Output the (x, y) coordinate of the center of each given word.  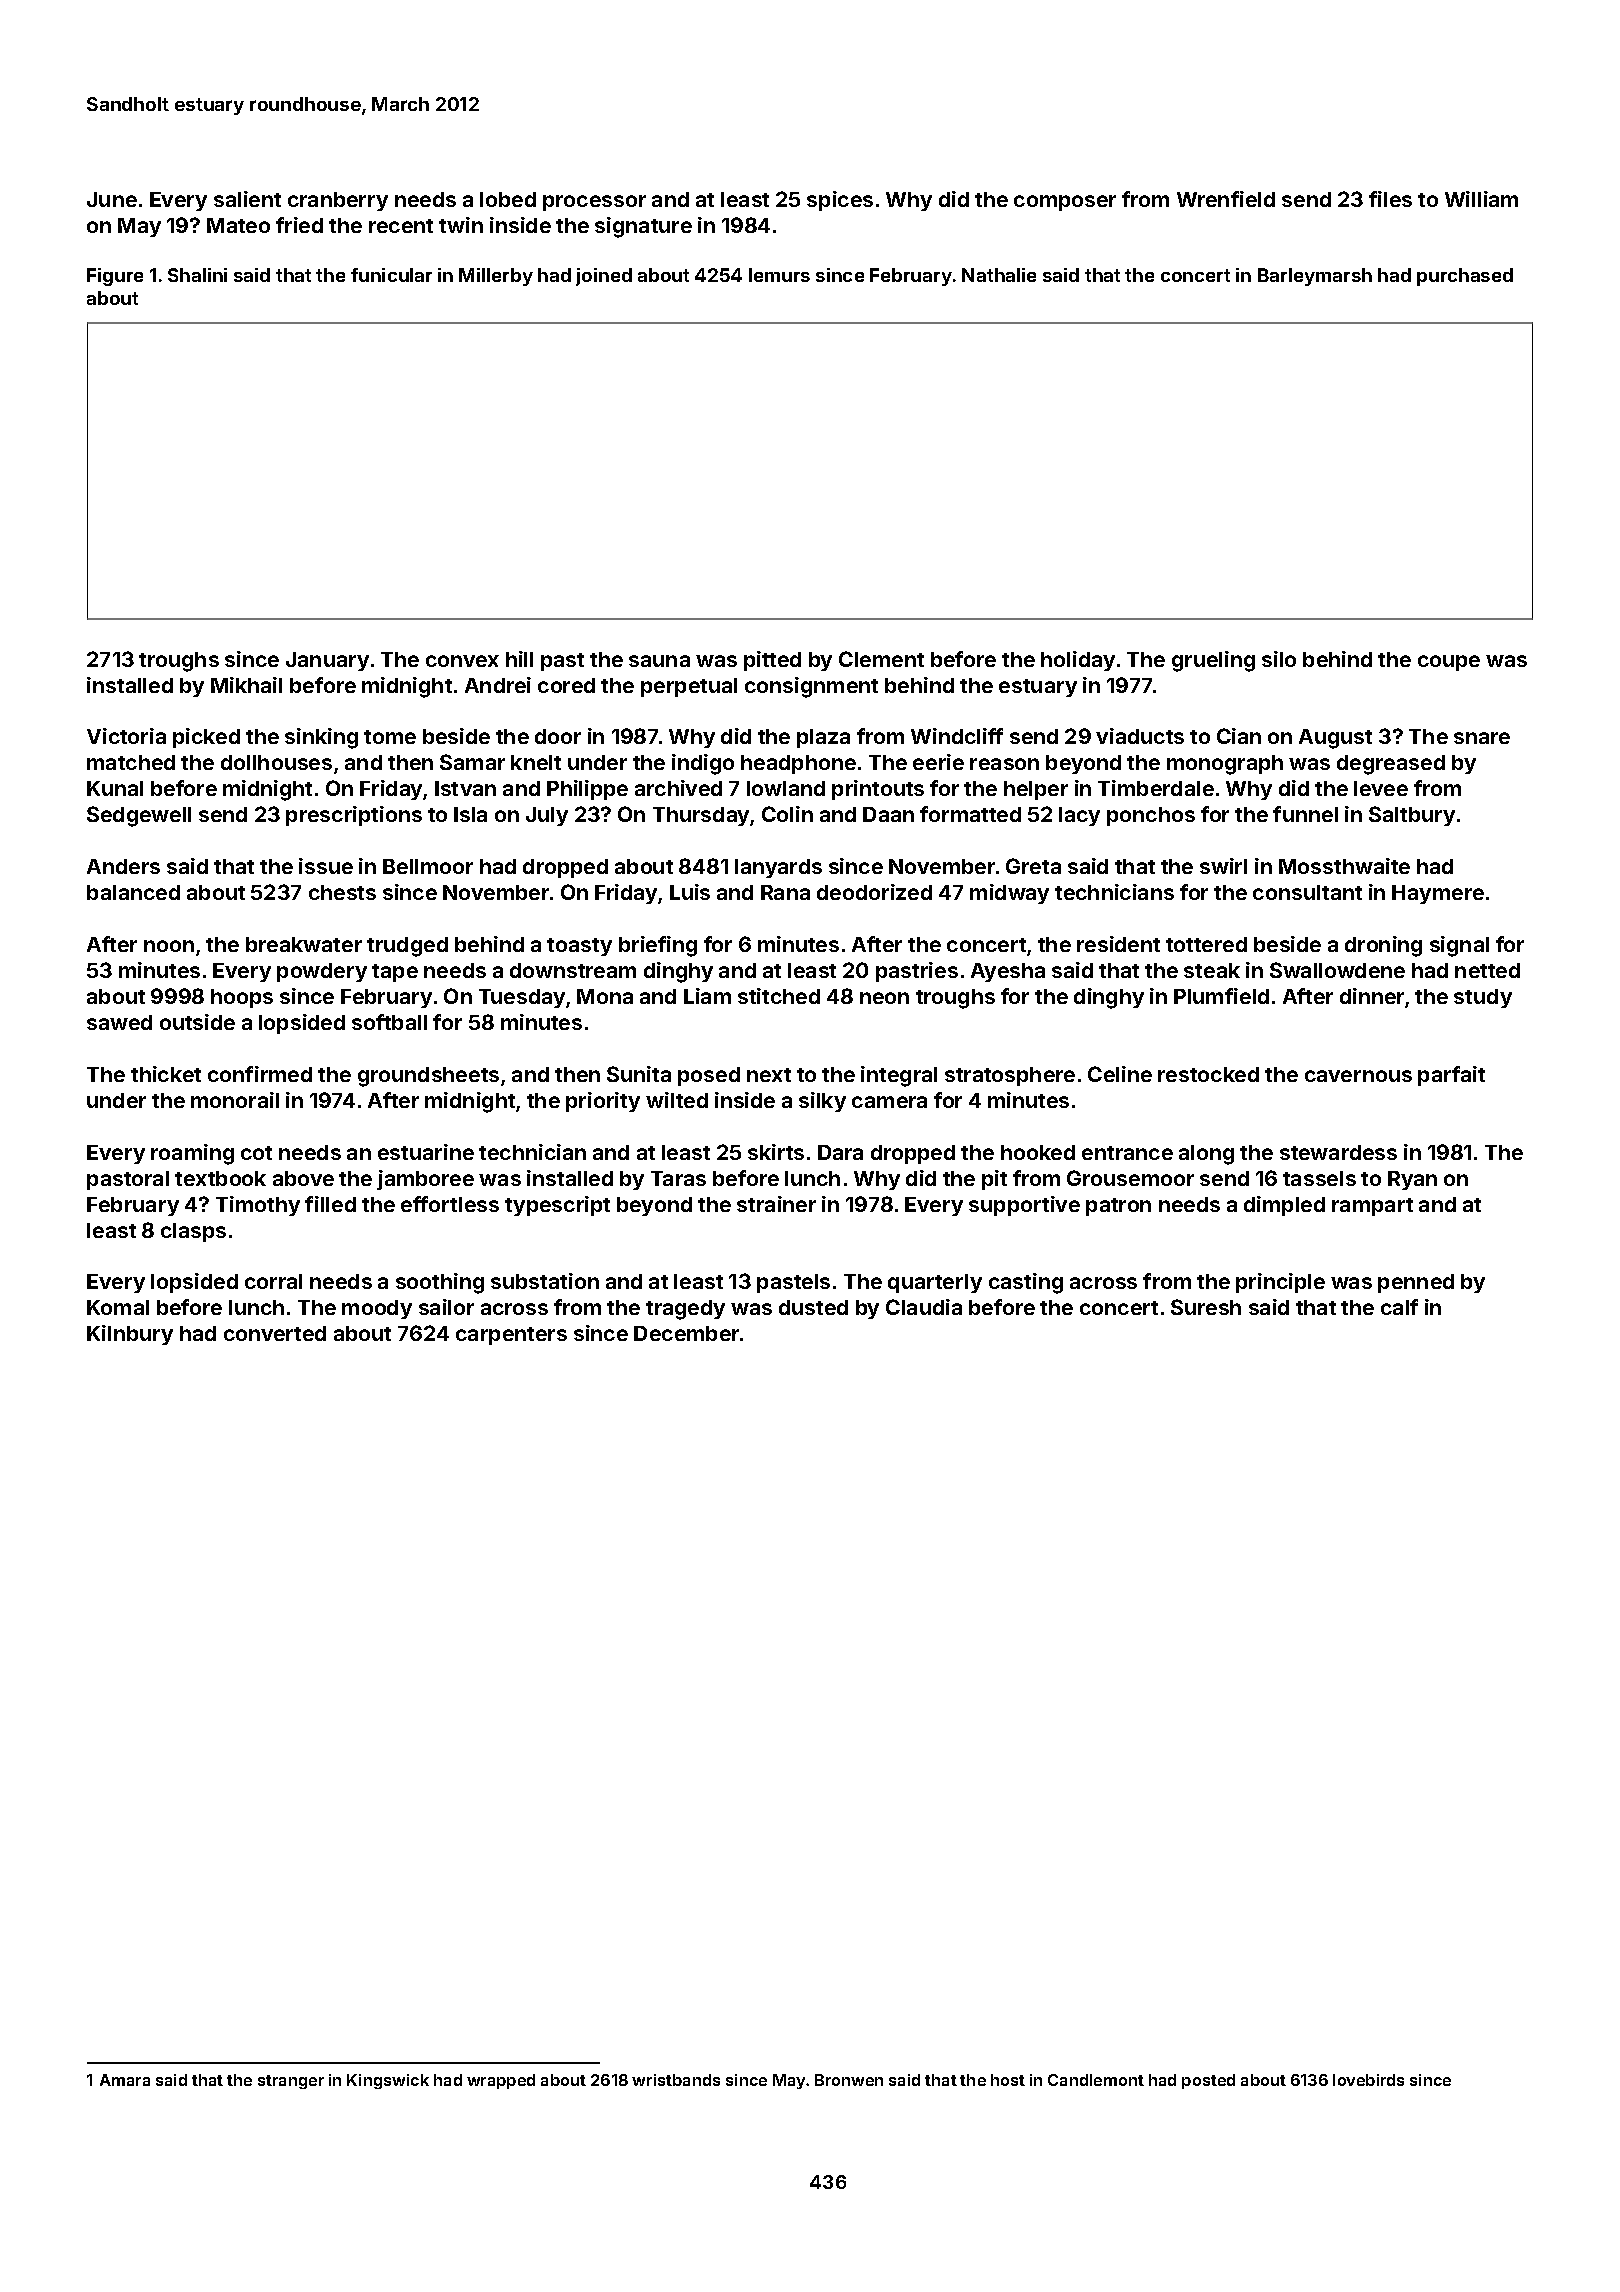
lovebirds (1368, 2080)
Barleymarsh (1315, 277)
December (686, 1333)
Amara (125, 2080)
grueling (1213, 661)
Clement (881, 659)
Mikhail (246, 685)
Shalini (197, 275)
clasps (193, 1232)
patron (1118, 1207)
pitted (772, 661)
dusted (813, 1307)
